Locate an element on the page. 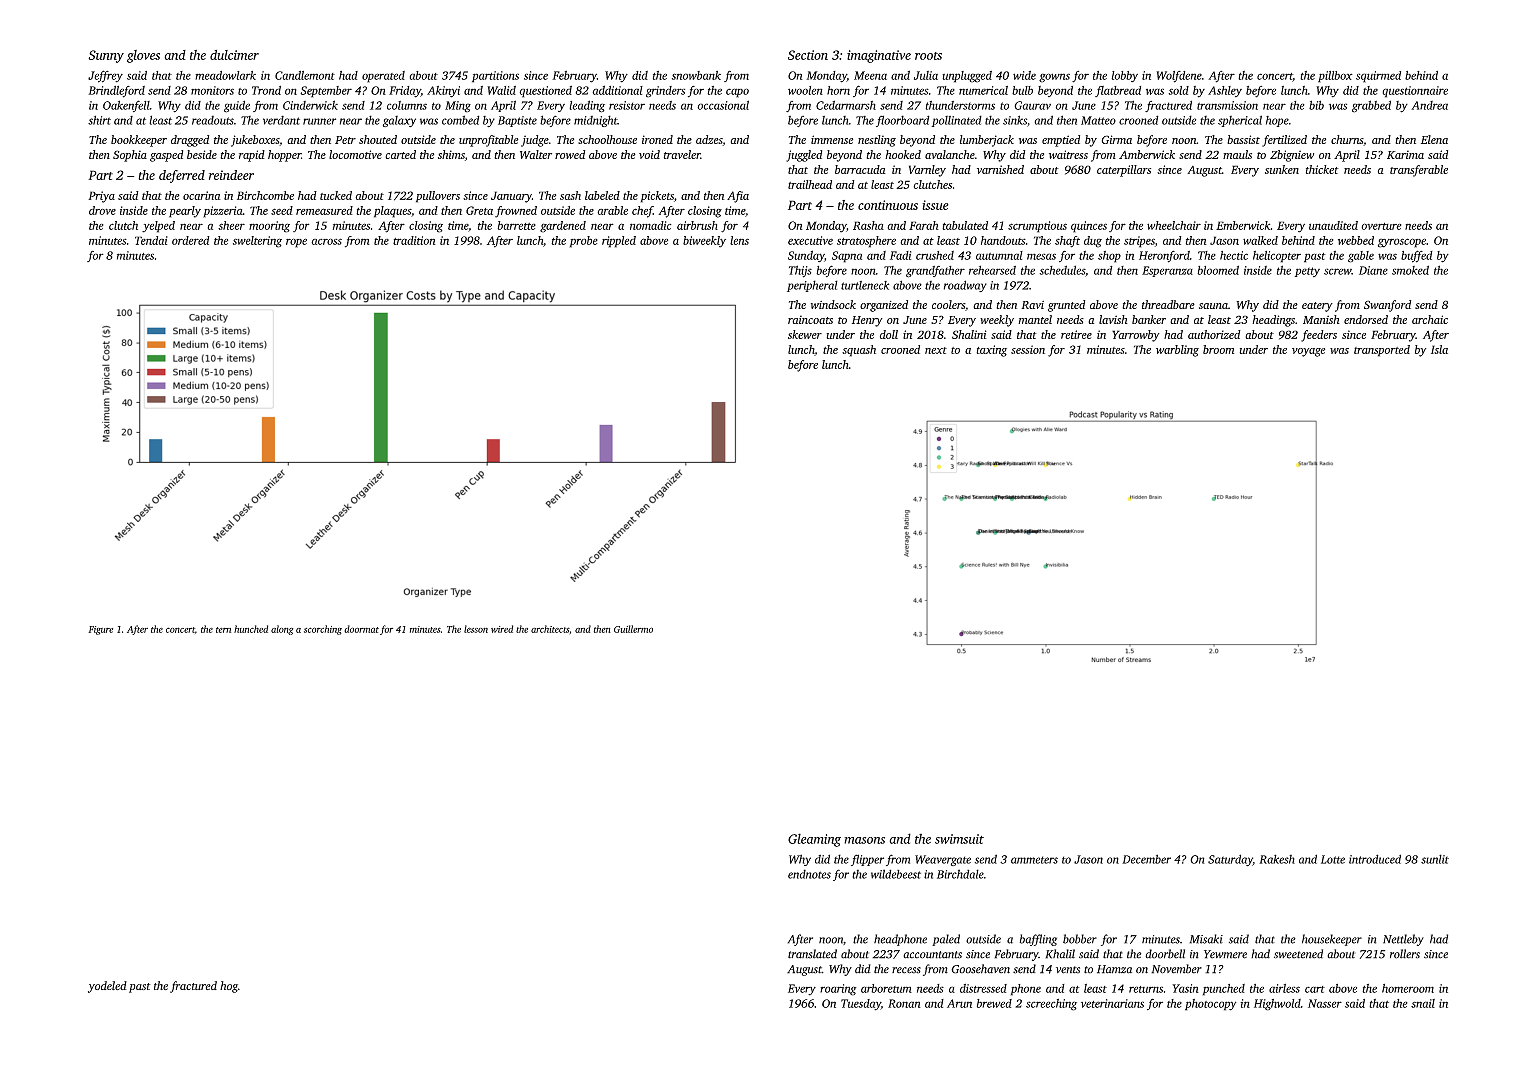 The height and width of the page is (1087, 1537). Elena is located at coordinates (1434, 139).
